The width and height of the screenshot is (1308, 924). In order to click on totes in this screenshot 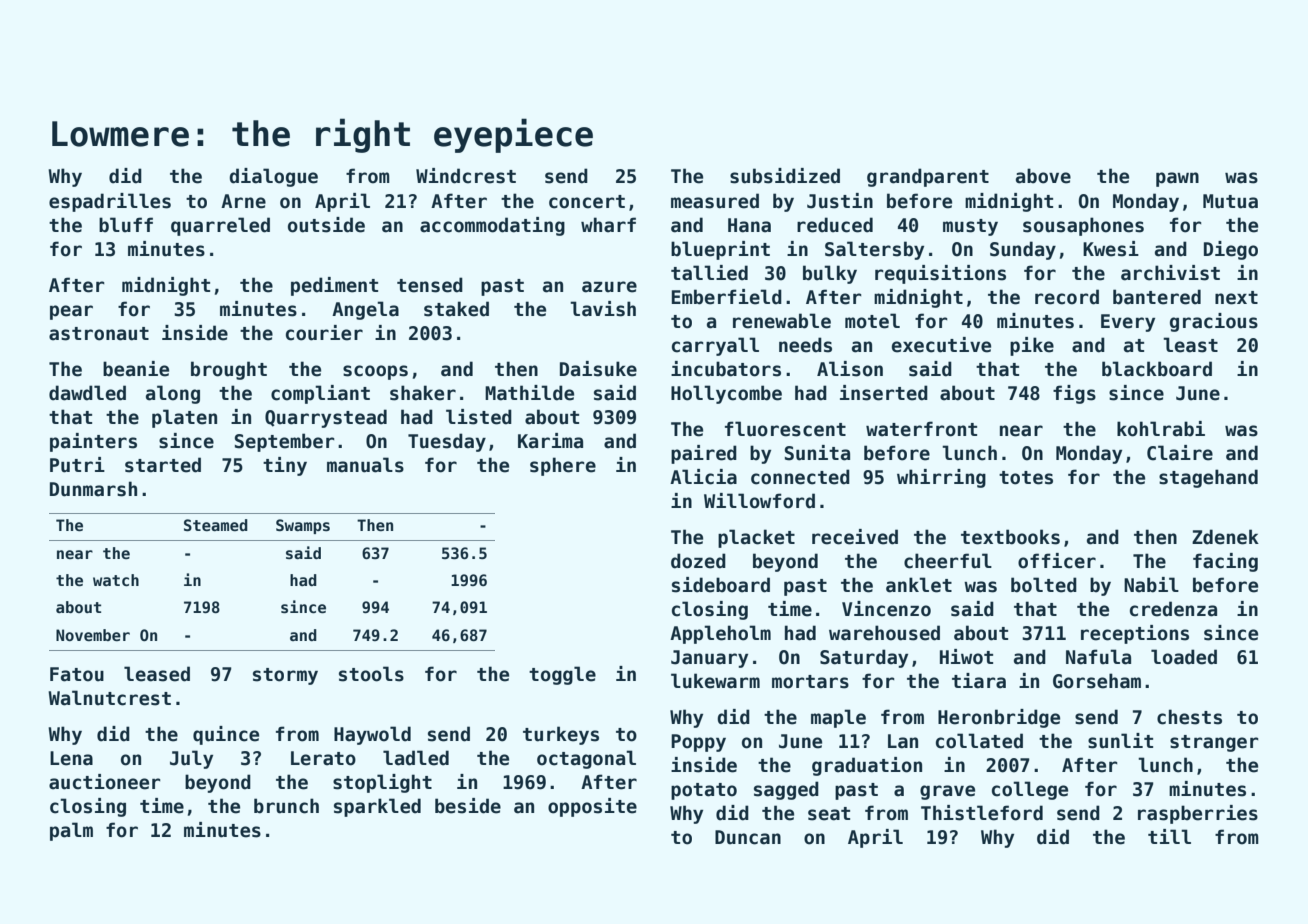, I will do `click(1026, 478)`.
